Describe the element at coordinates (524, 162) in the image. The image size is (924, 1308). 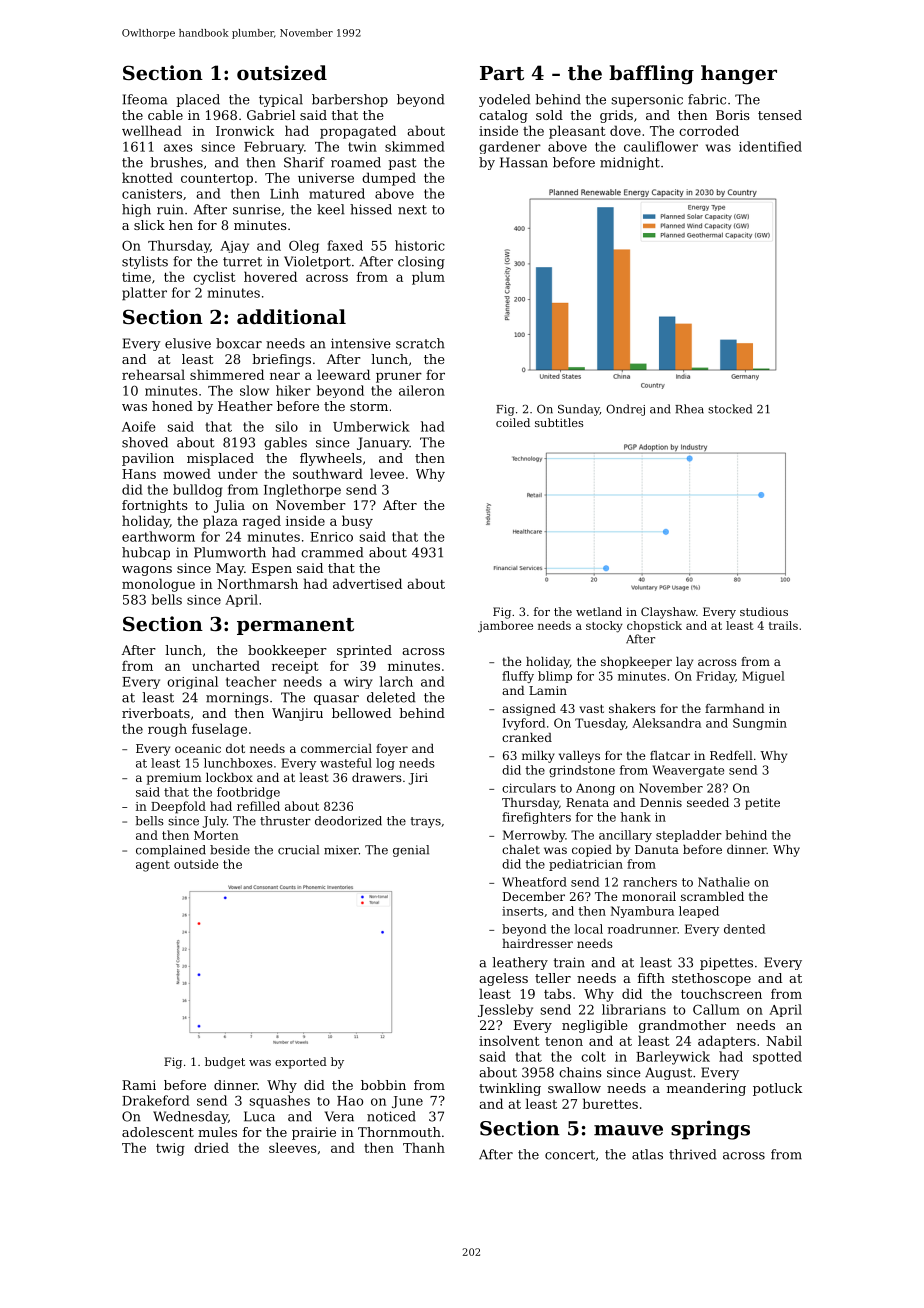
I see `Hassan` at that location.
